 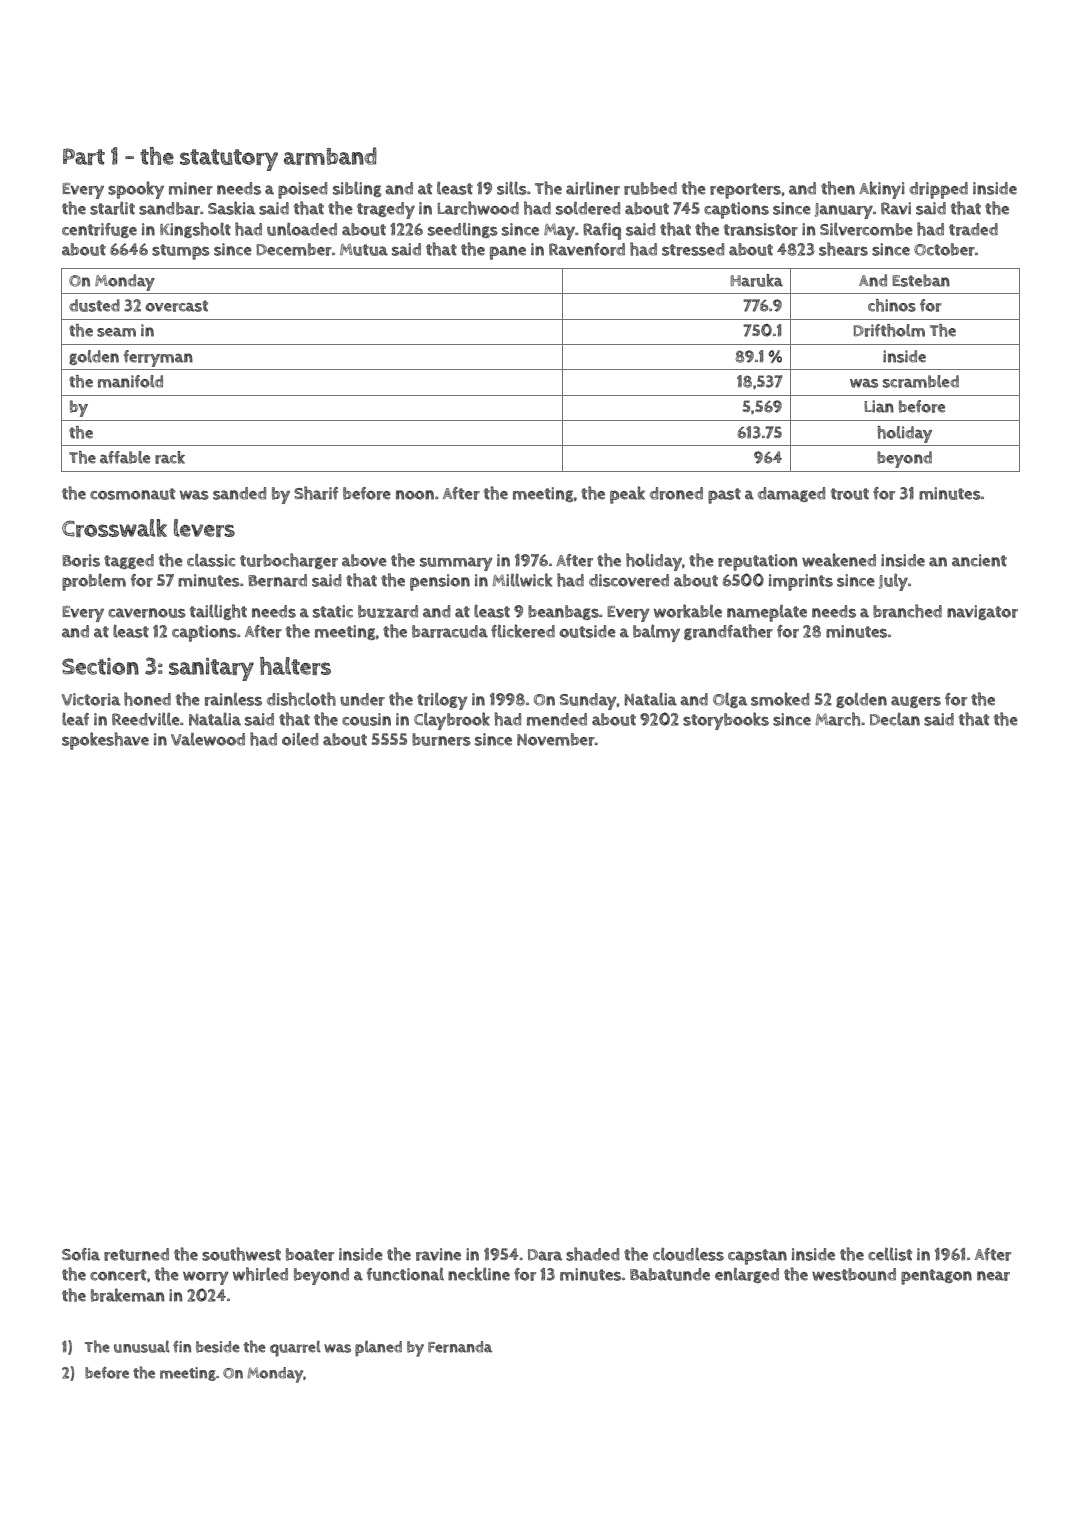 I want to click on November, so click(x=556, y=739).
